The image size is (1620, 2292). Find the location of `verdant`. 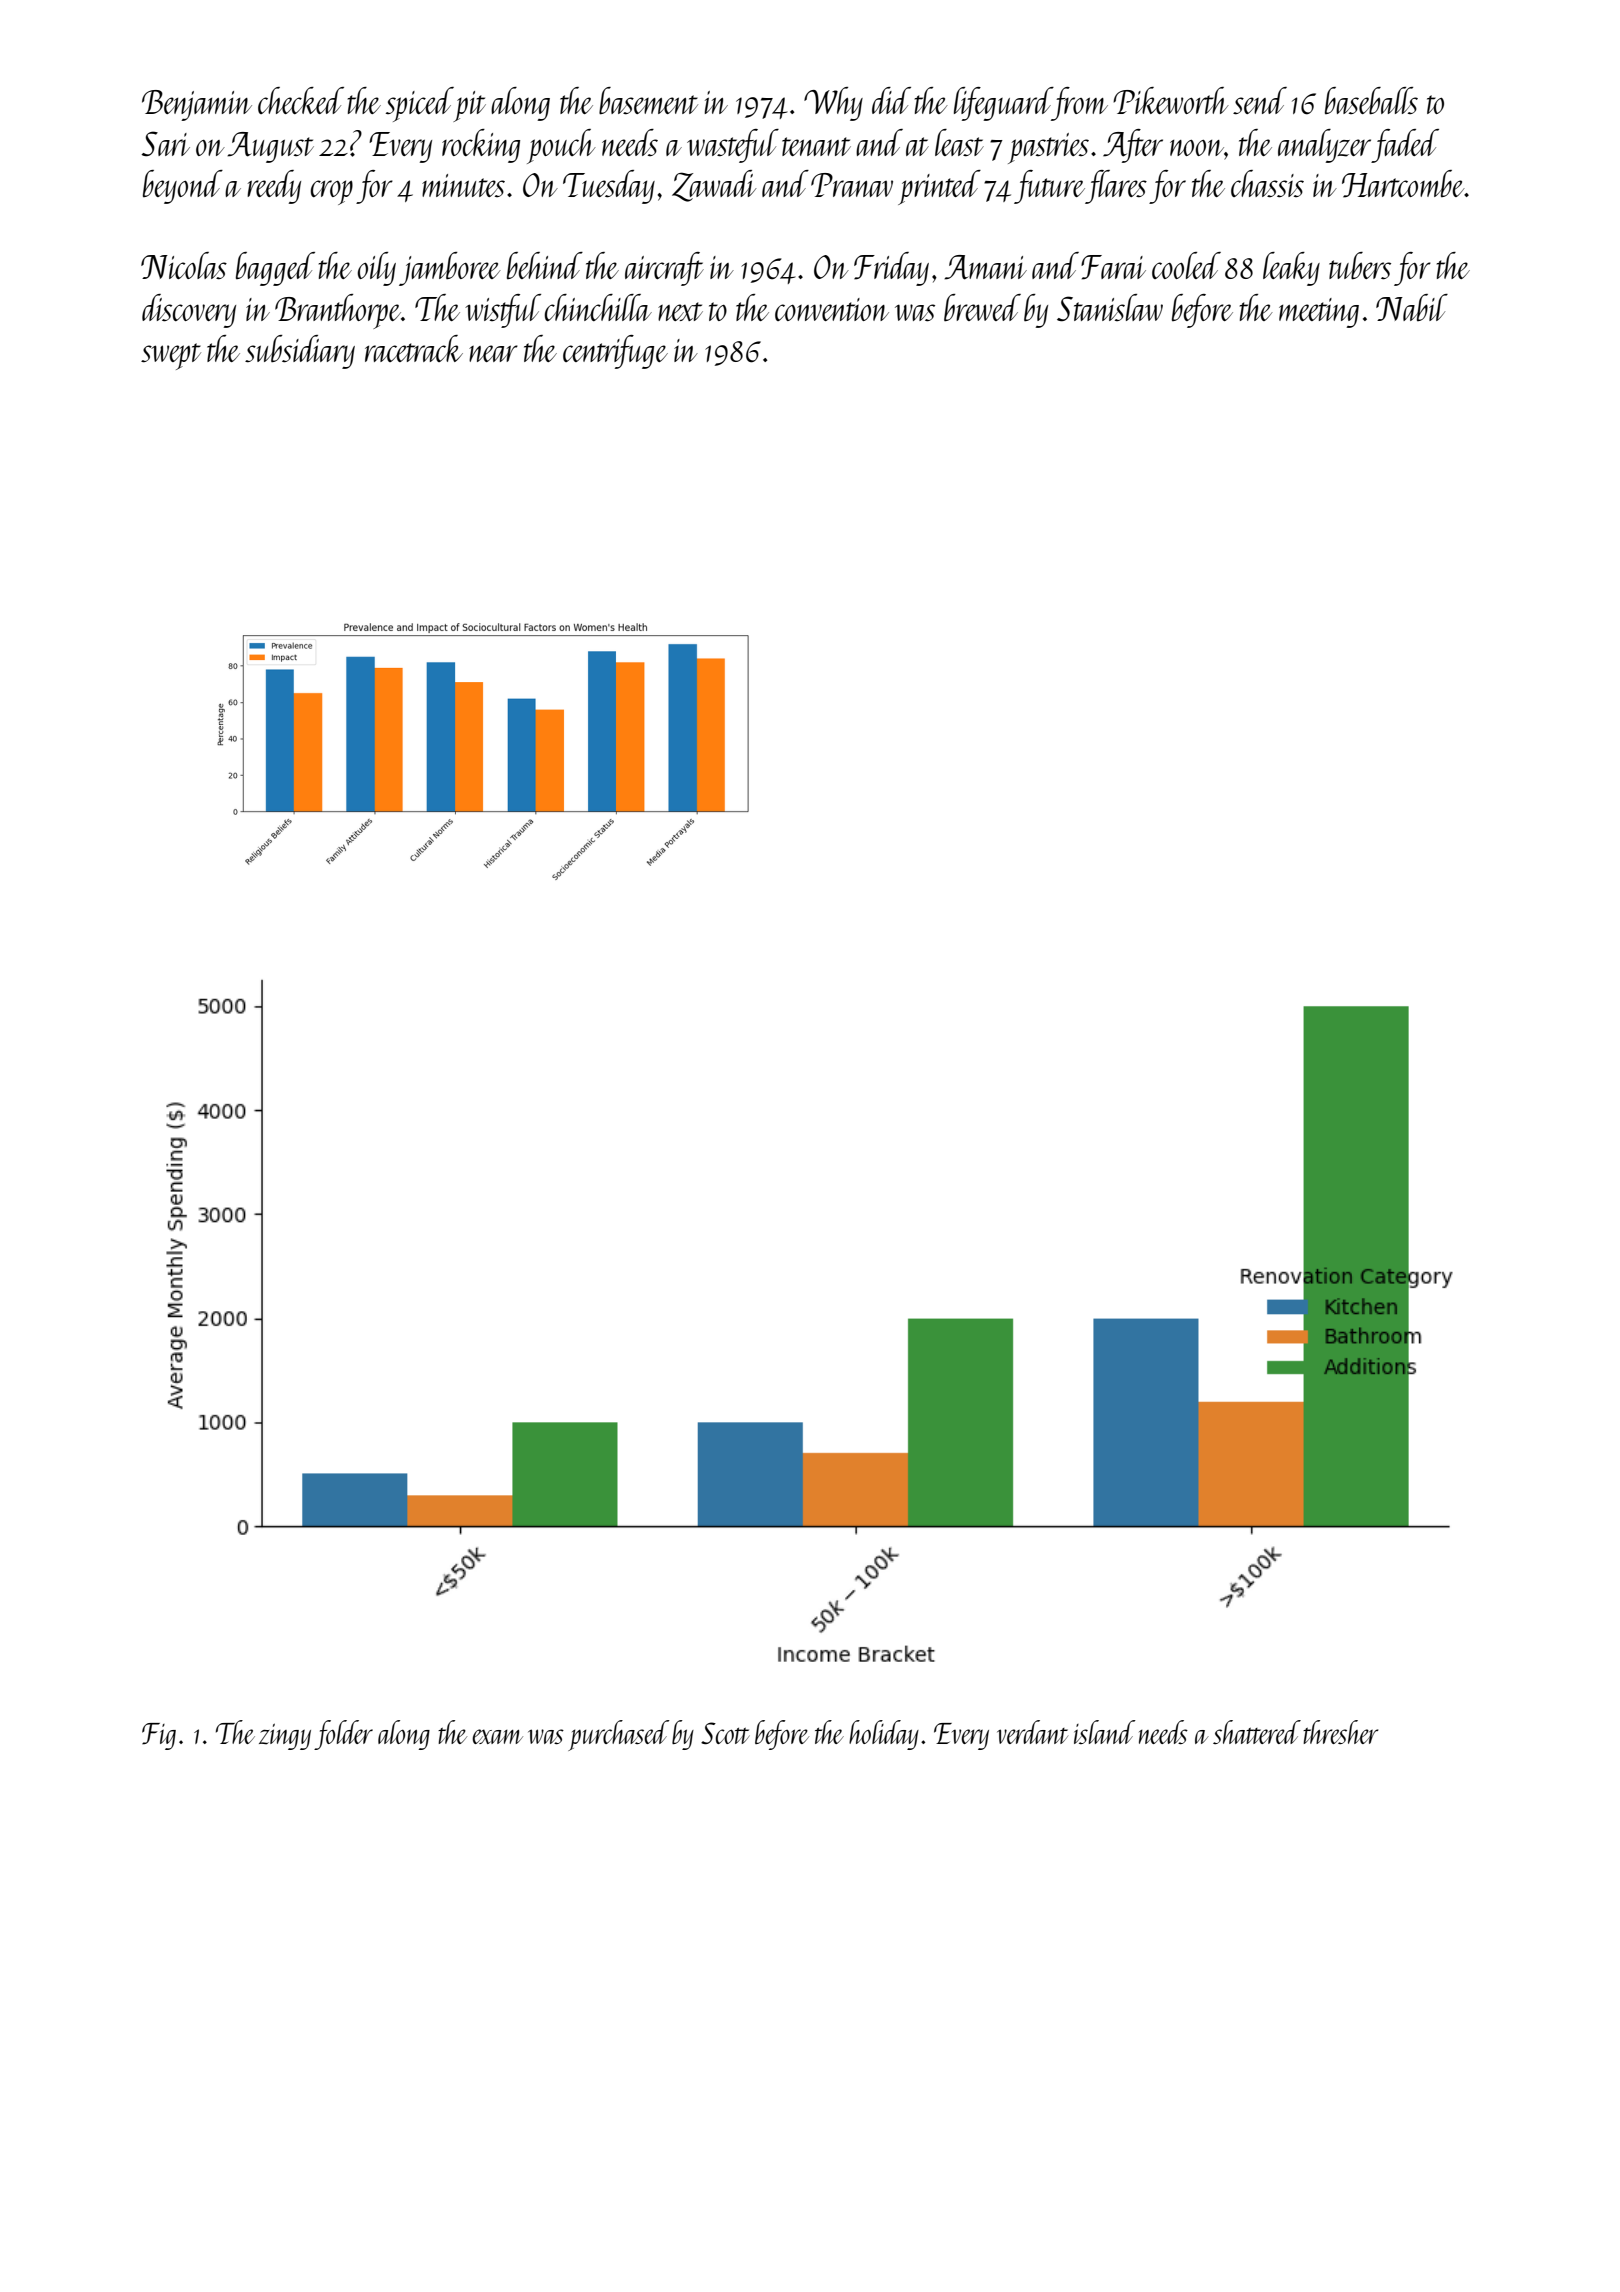

verdant is located at coordinates (1032, 1732).
